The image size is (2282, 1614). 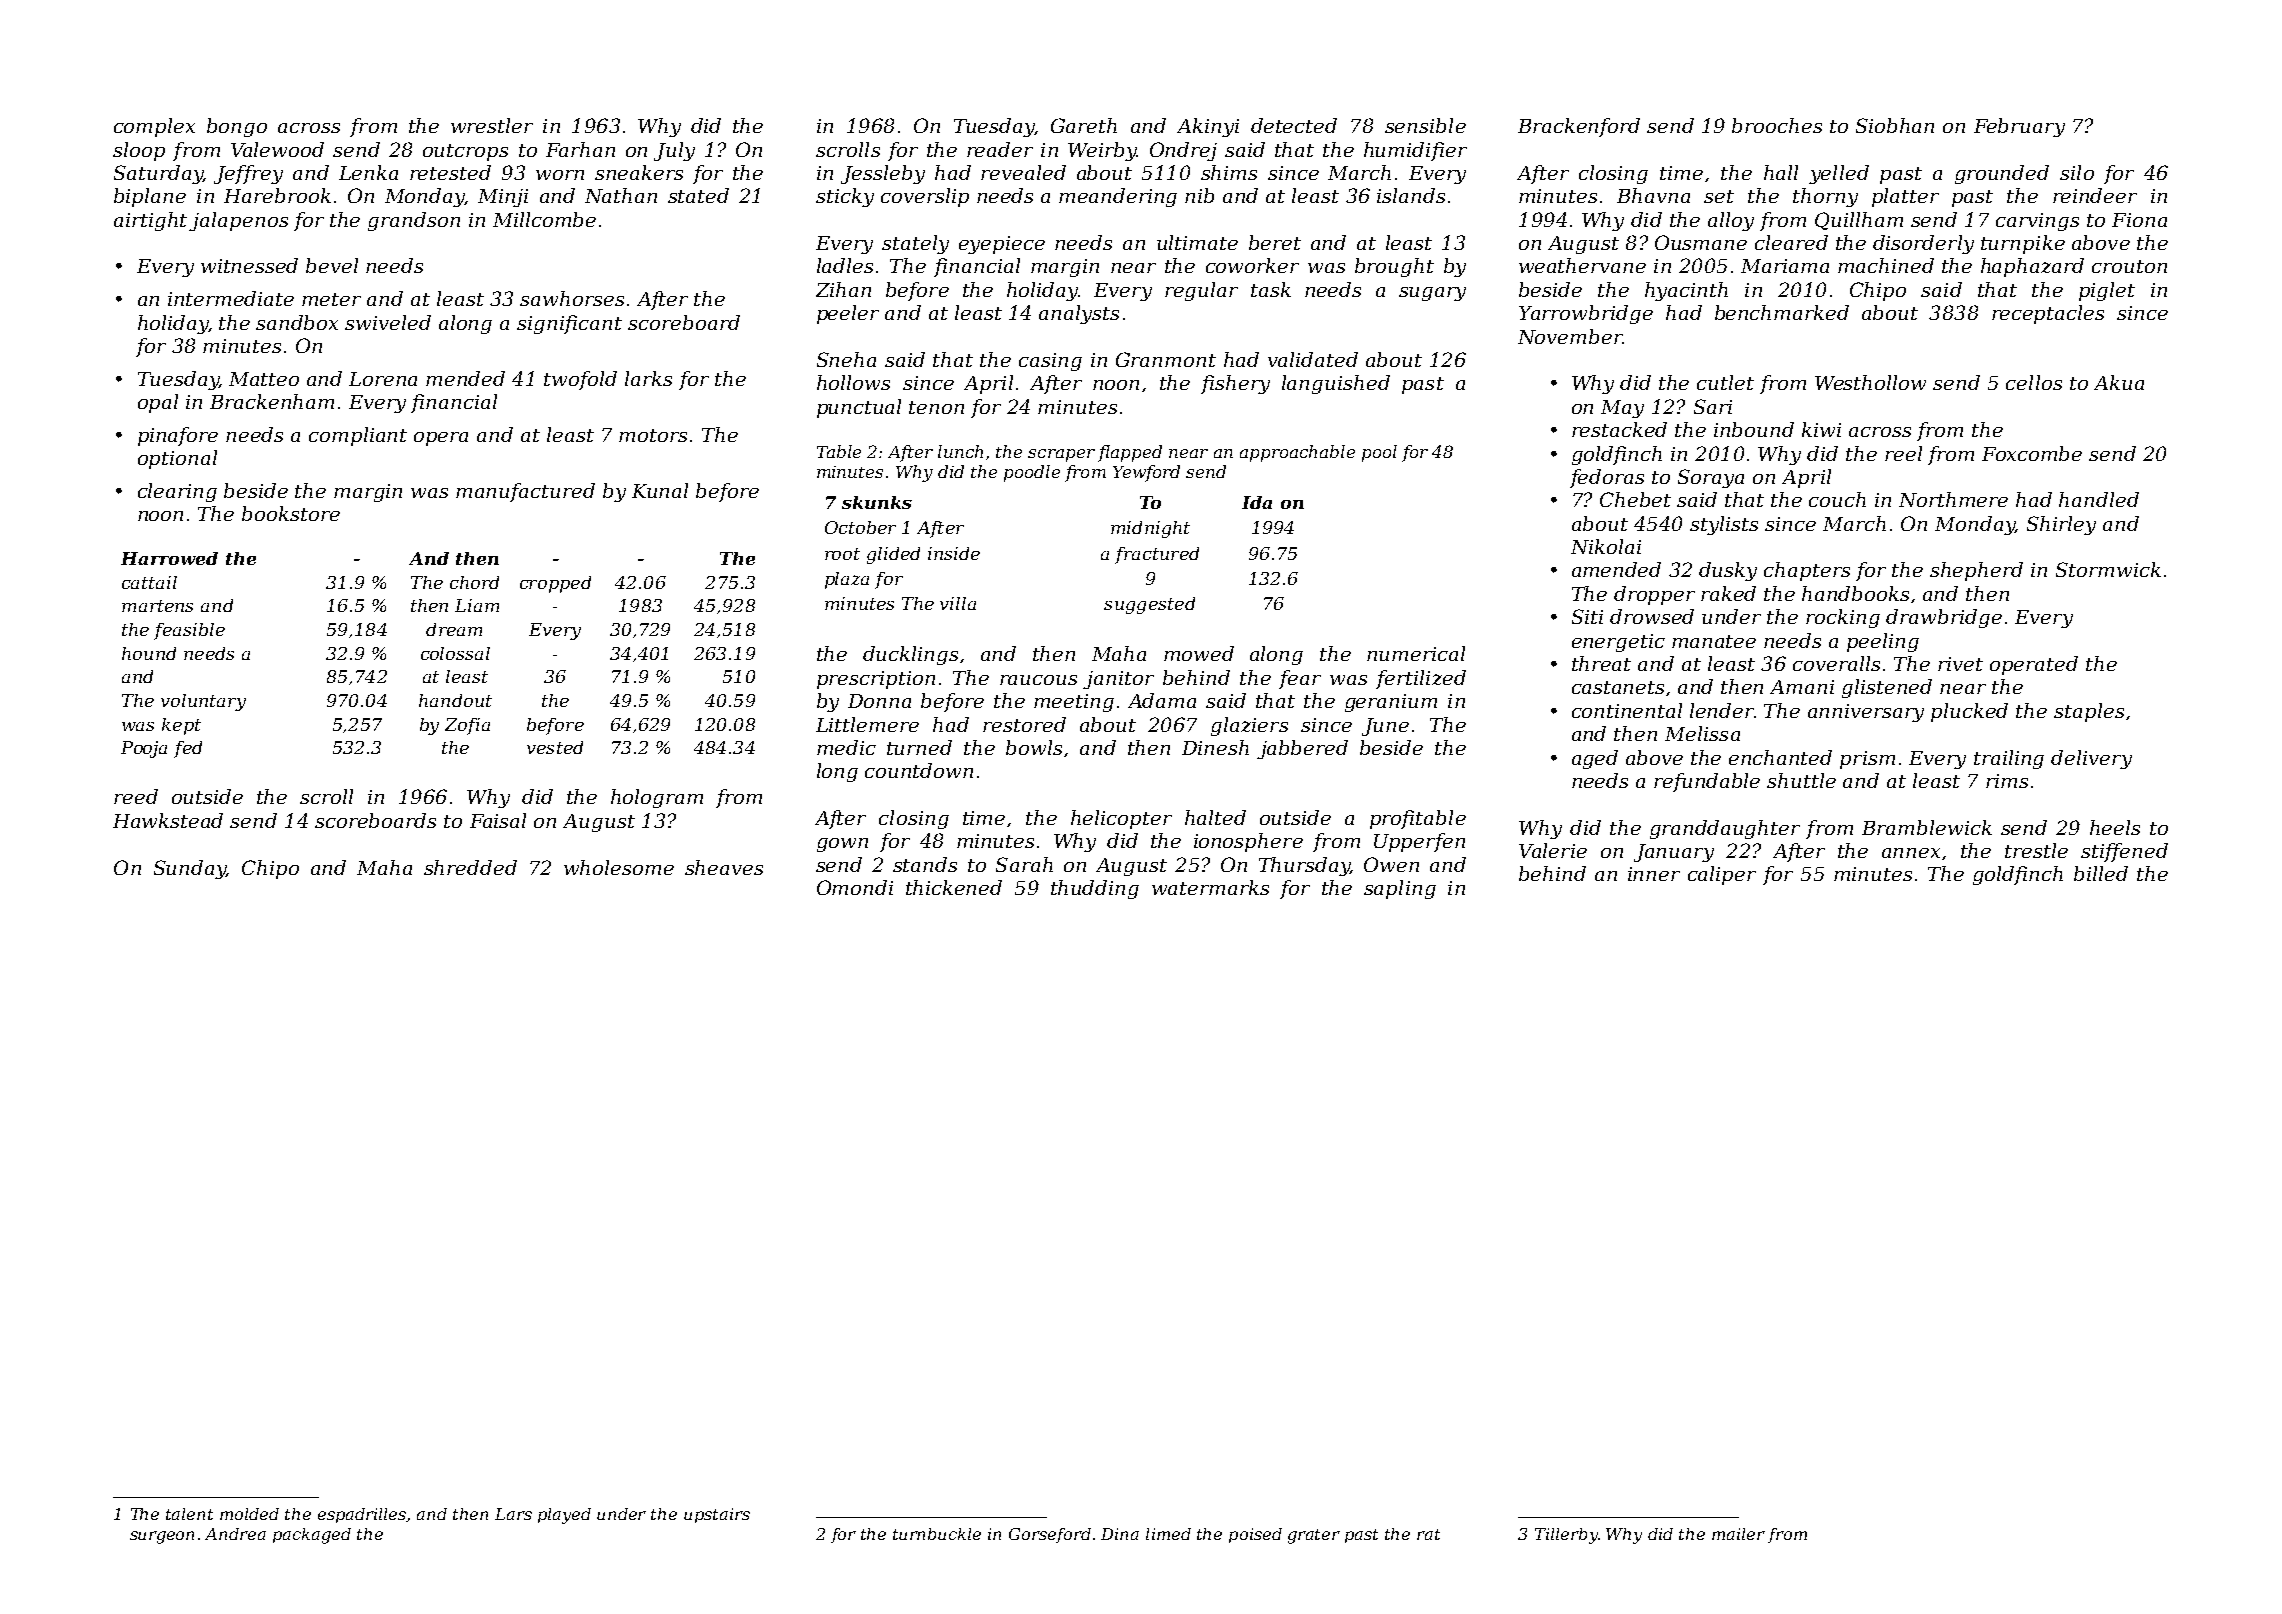 What do you see at coordinates (492, 125) in the screenshot?
I see `wrestler` at bounding box center [492, 125].
